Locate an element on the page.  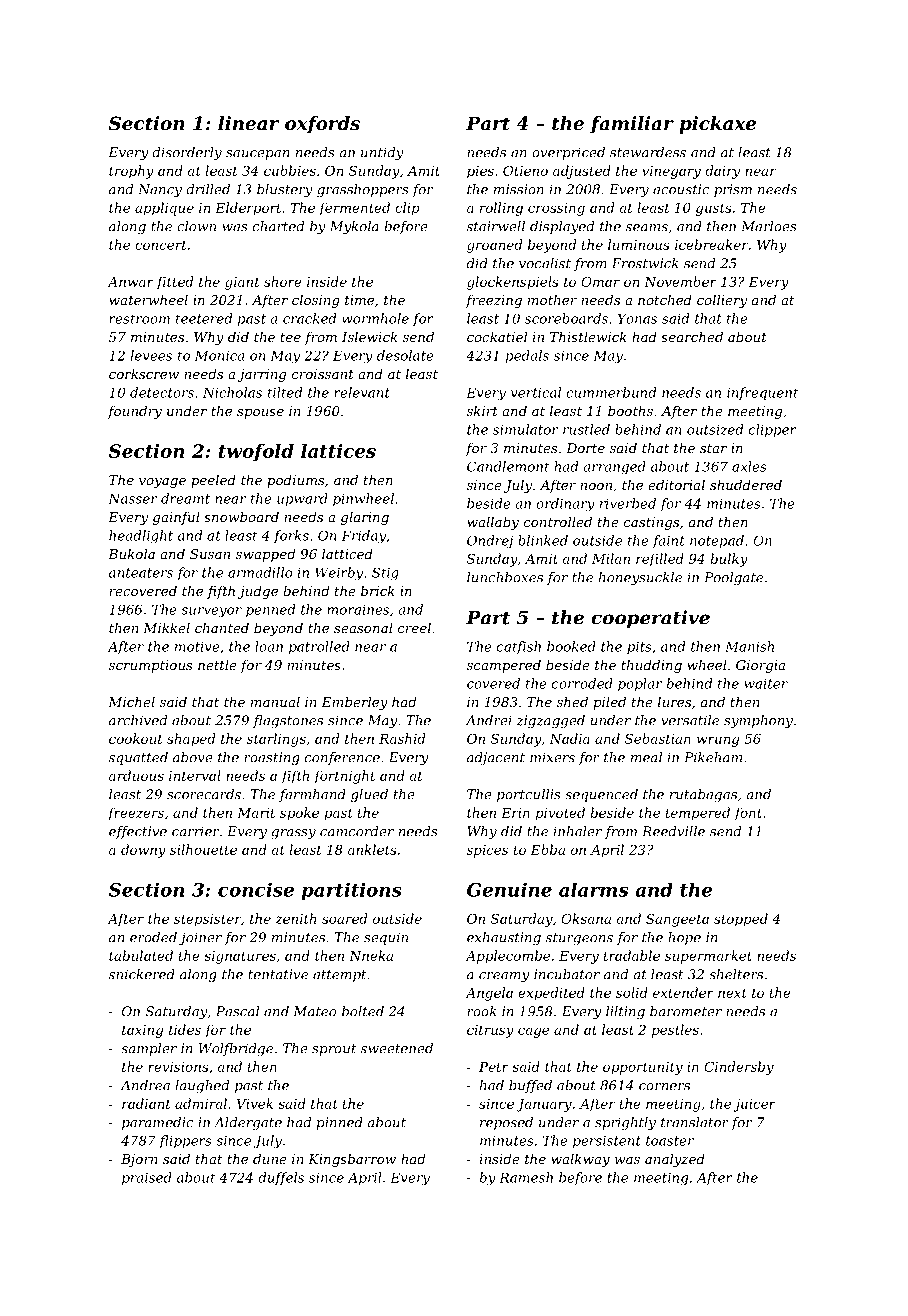
restroom is located at coordinates (139, 319).
